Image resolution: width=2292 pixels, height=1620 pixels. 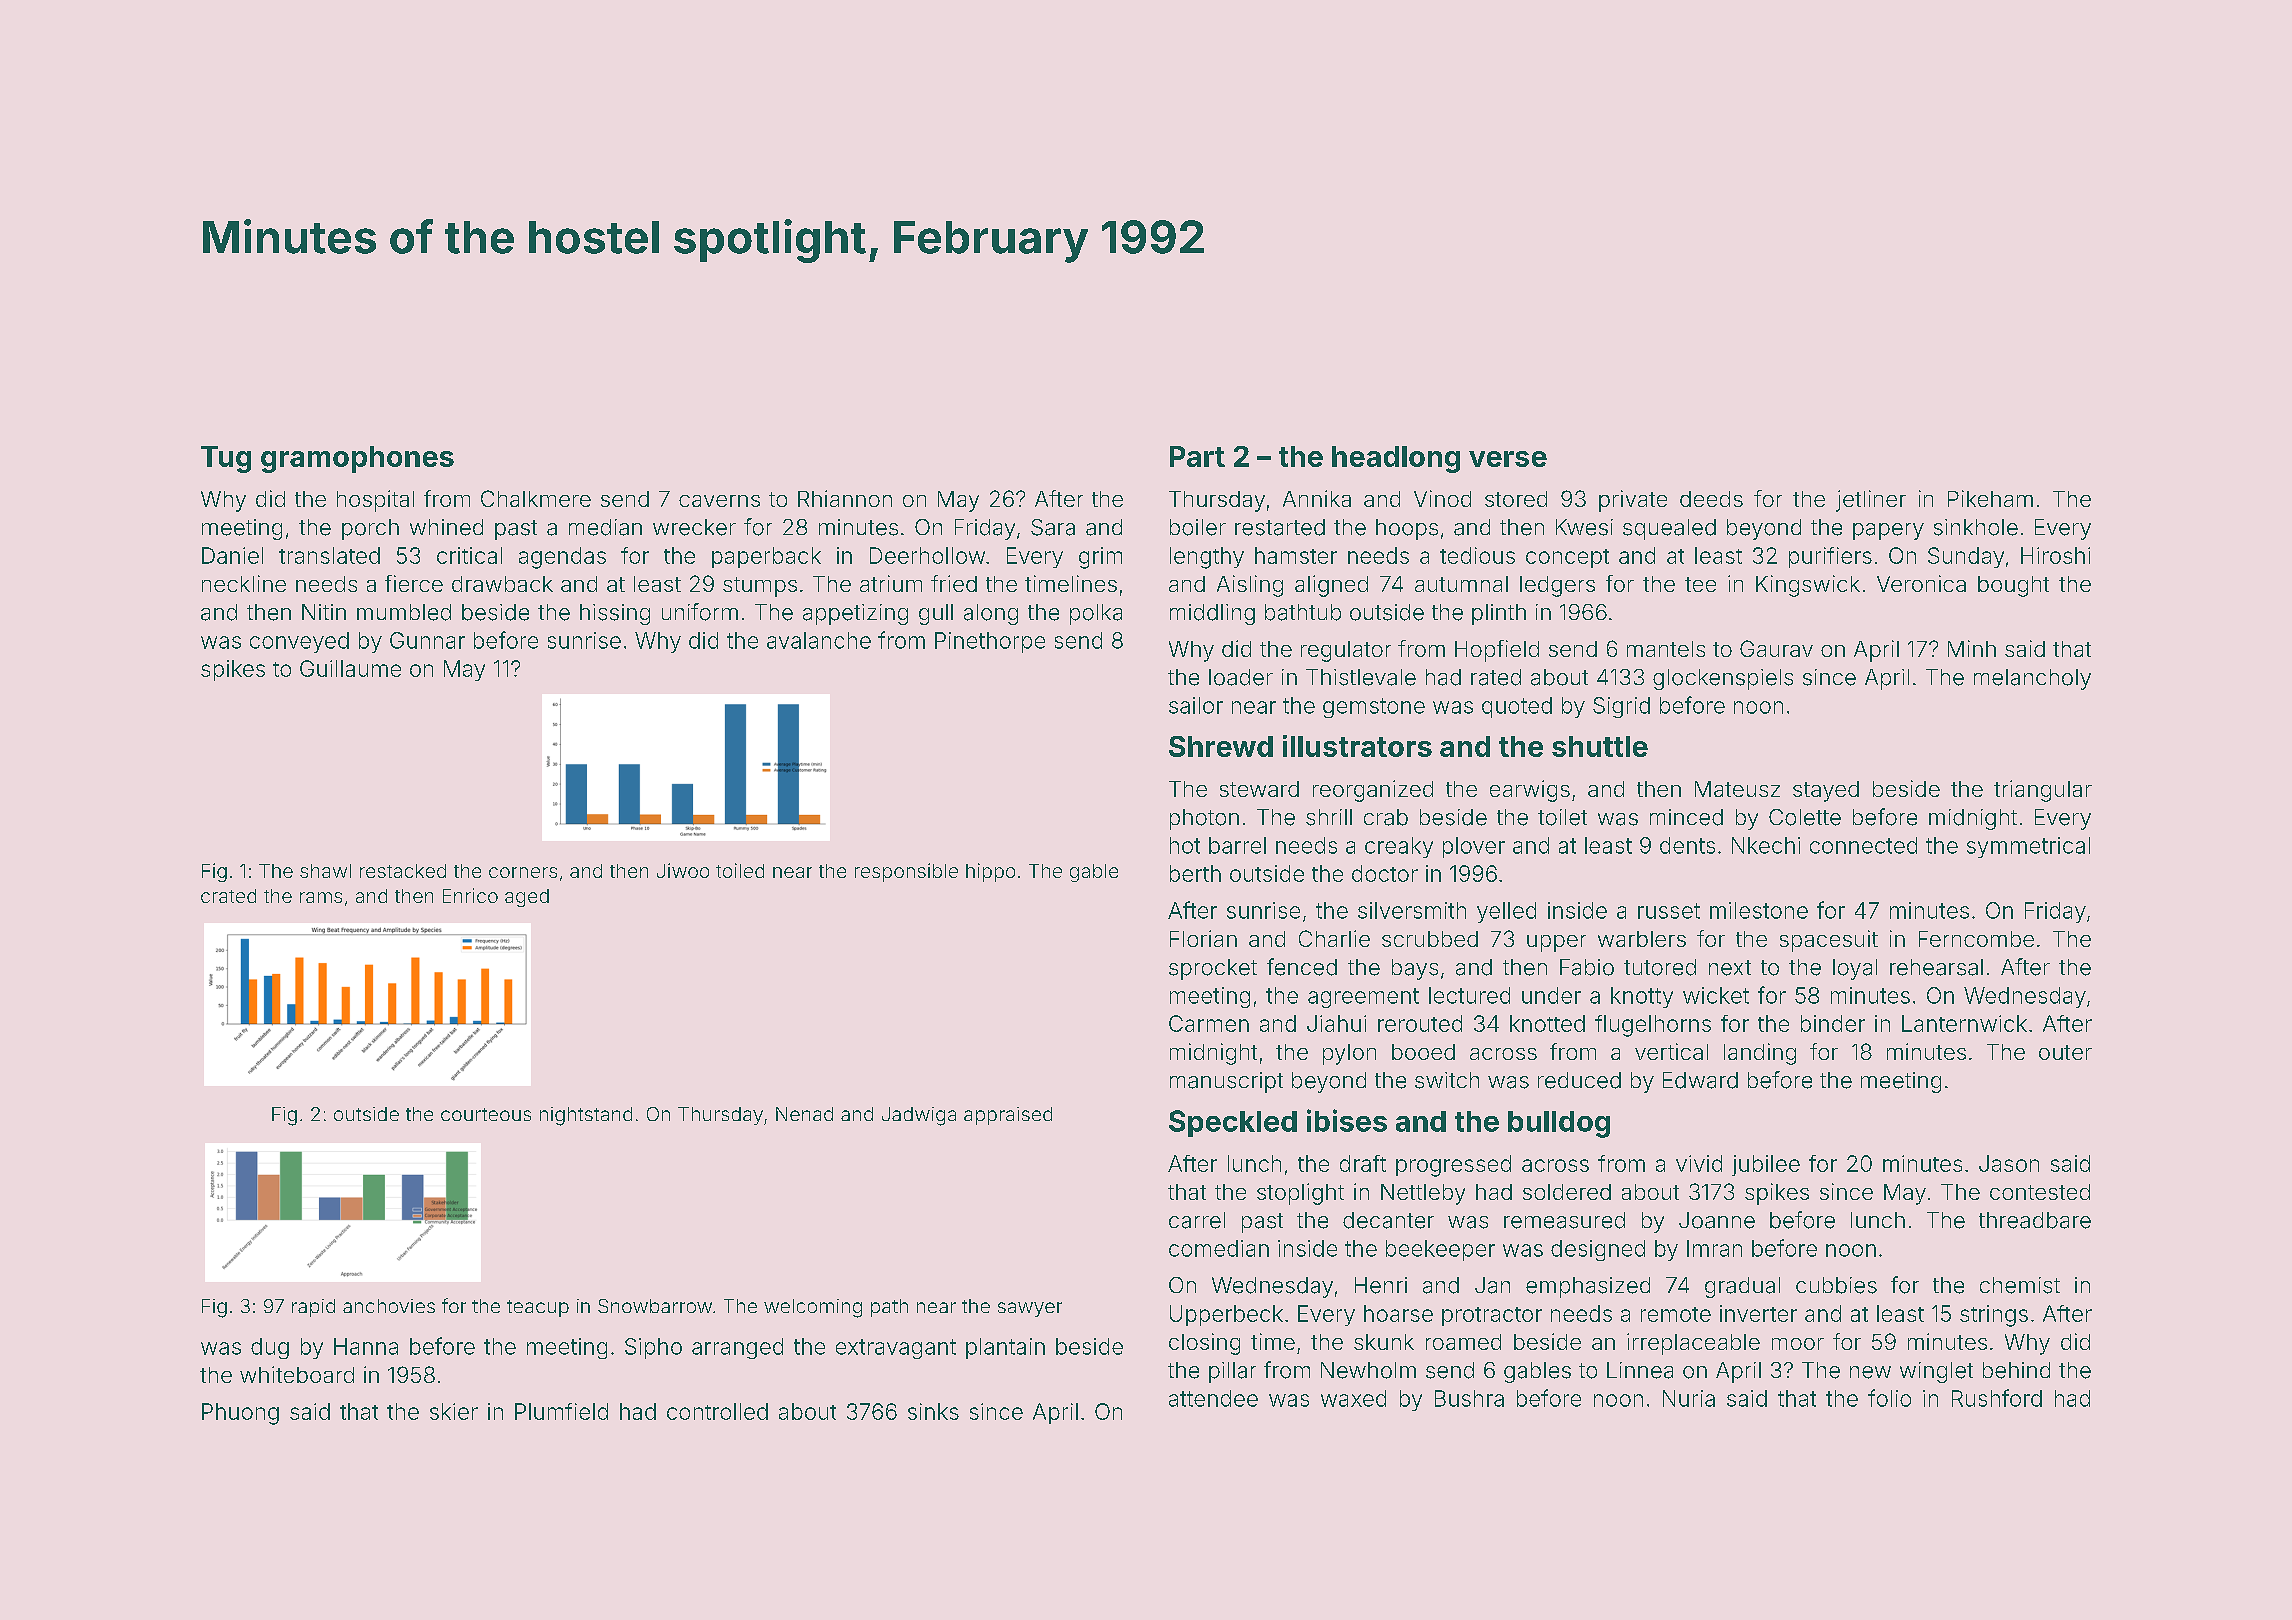 I want to click on Edward, so click(x=1700, y=1080).
